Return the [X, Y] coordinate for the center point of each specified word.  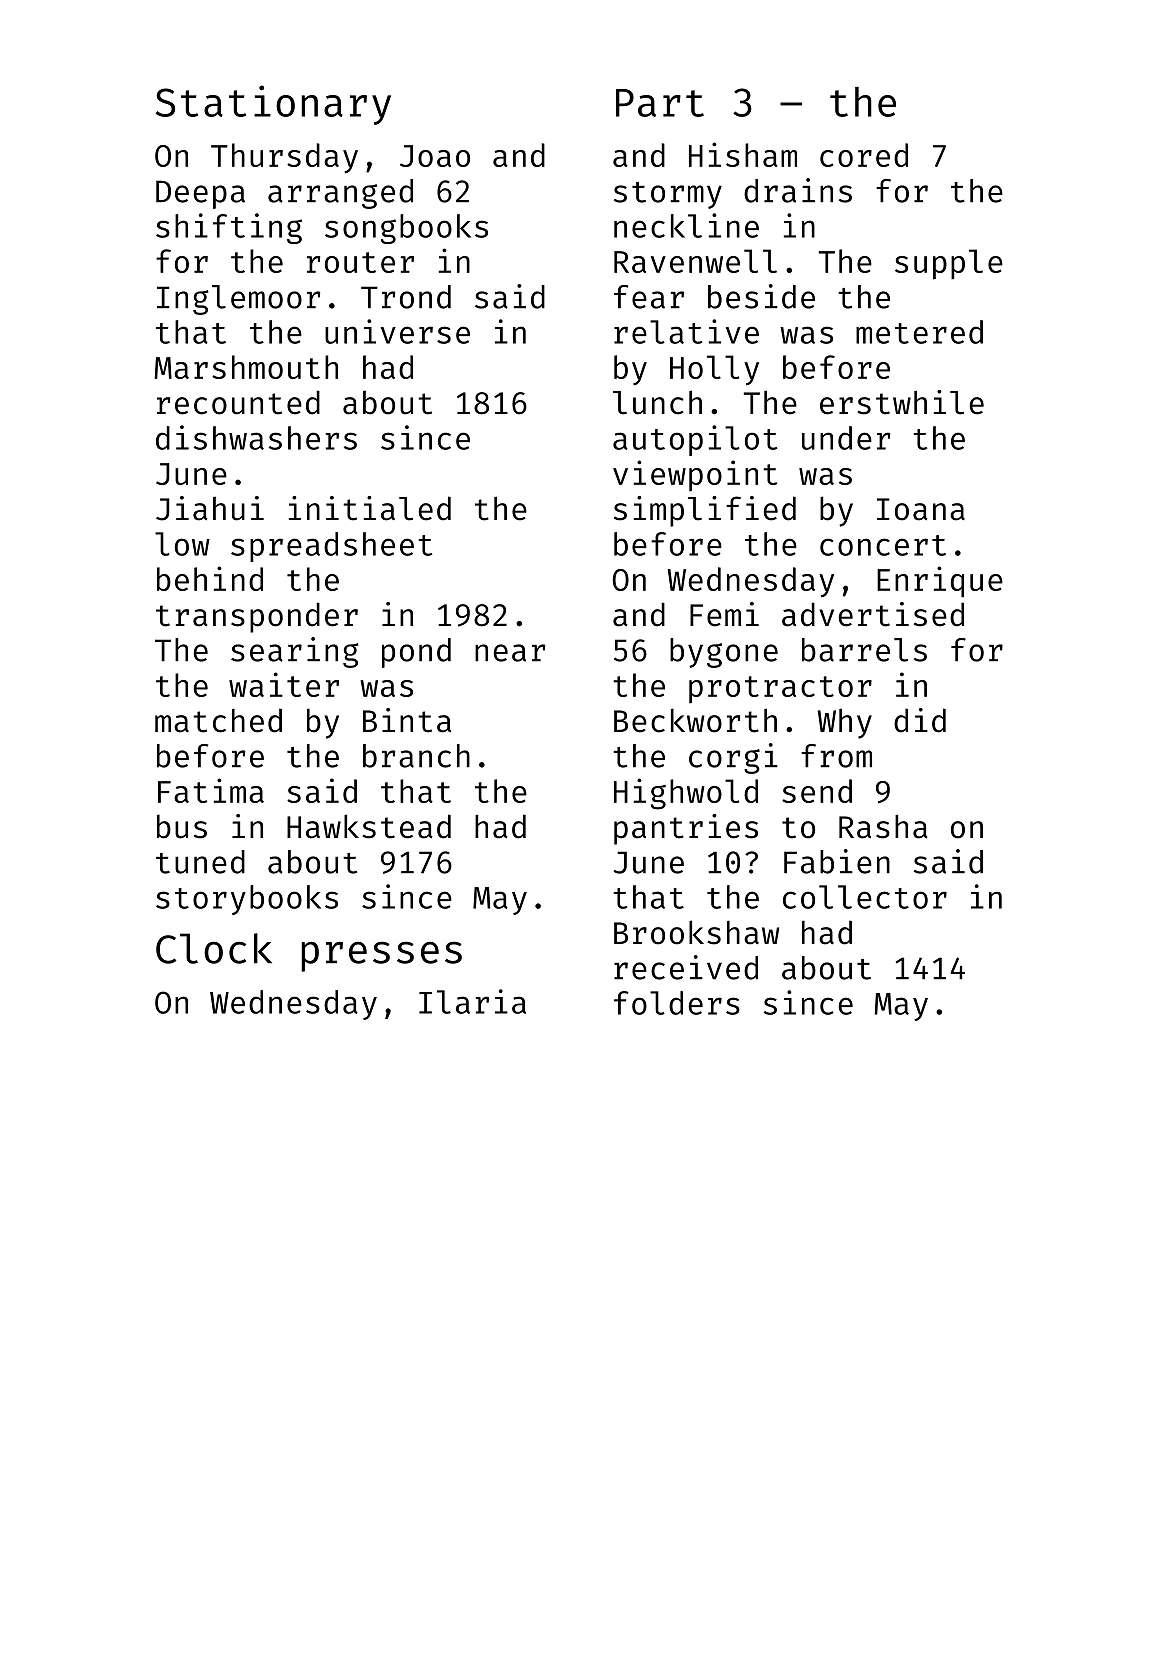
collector [865, 897]
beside [761, 296]
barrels [864, 650]
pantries [686, 829]
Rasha [883, 826]
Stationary [273, 105]
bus [182, 826]
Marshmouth [246, 367]
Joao [435, 156]
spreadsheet [331, 547]
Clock [214, 948]
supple [949, 264]
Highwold [686, 794]
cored [864, 155]
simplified [705, 511]
